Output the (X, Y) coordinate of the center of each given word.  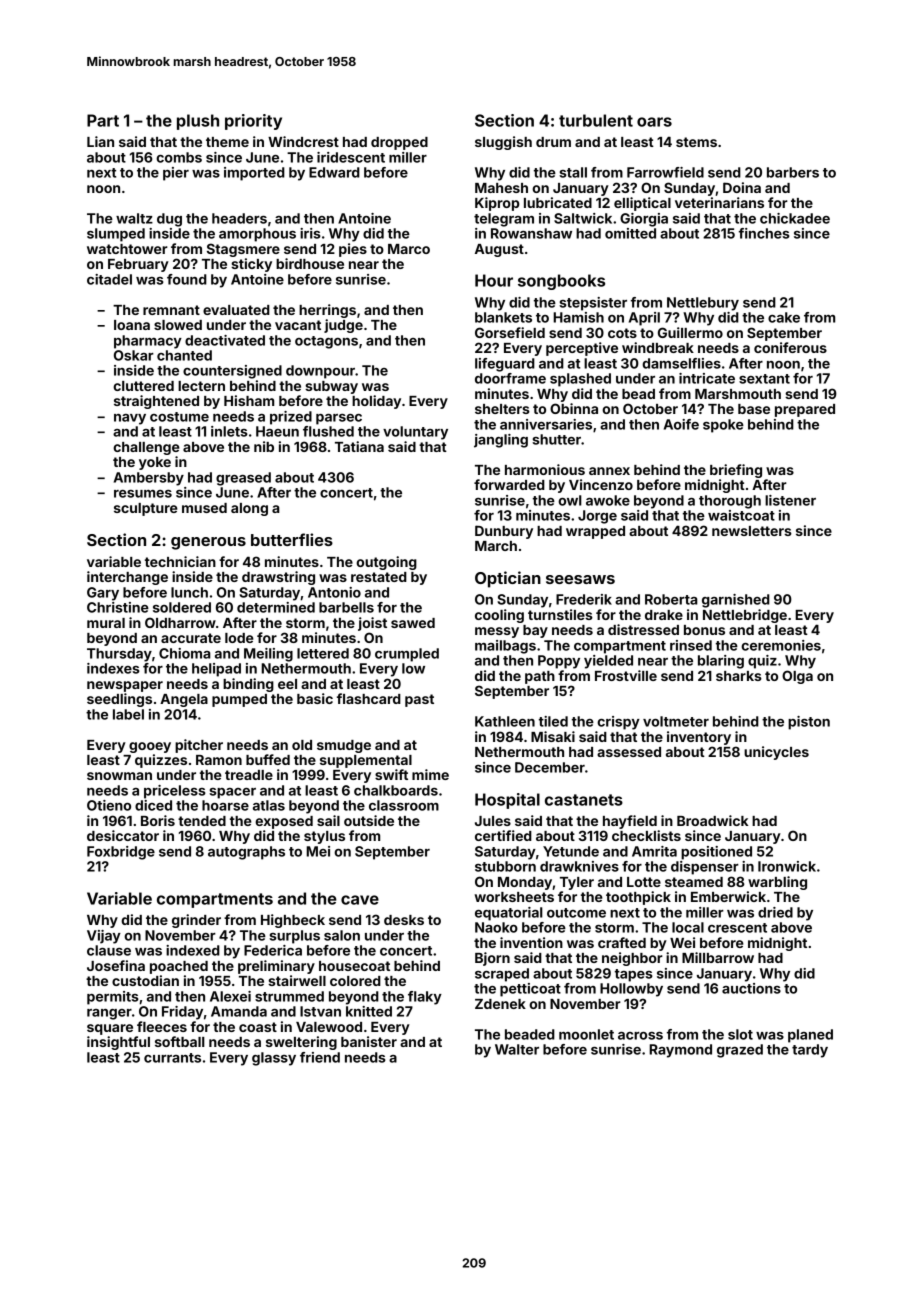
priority (253, 122)
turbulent (596, 120)
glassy (274, 1059)
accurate (191, 638)
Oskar (134, 355)
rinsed (691, 645)
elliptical (642, 204)
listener (790, 500)
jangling (501, 441)
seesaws (580, 579)
